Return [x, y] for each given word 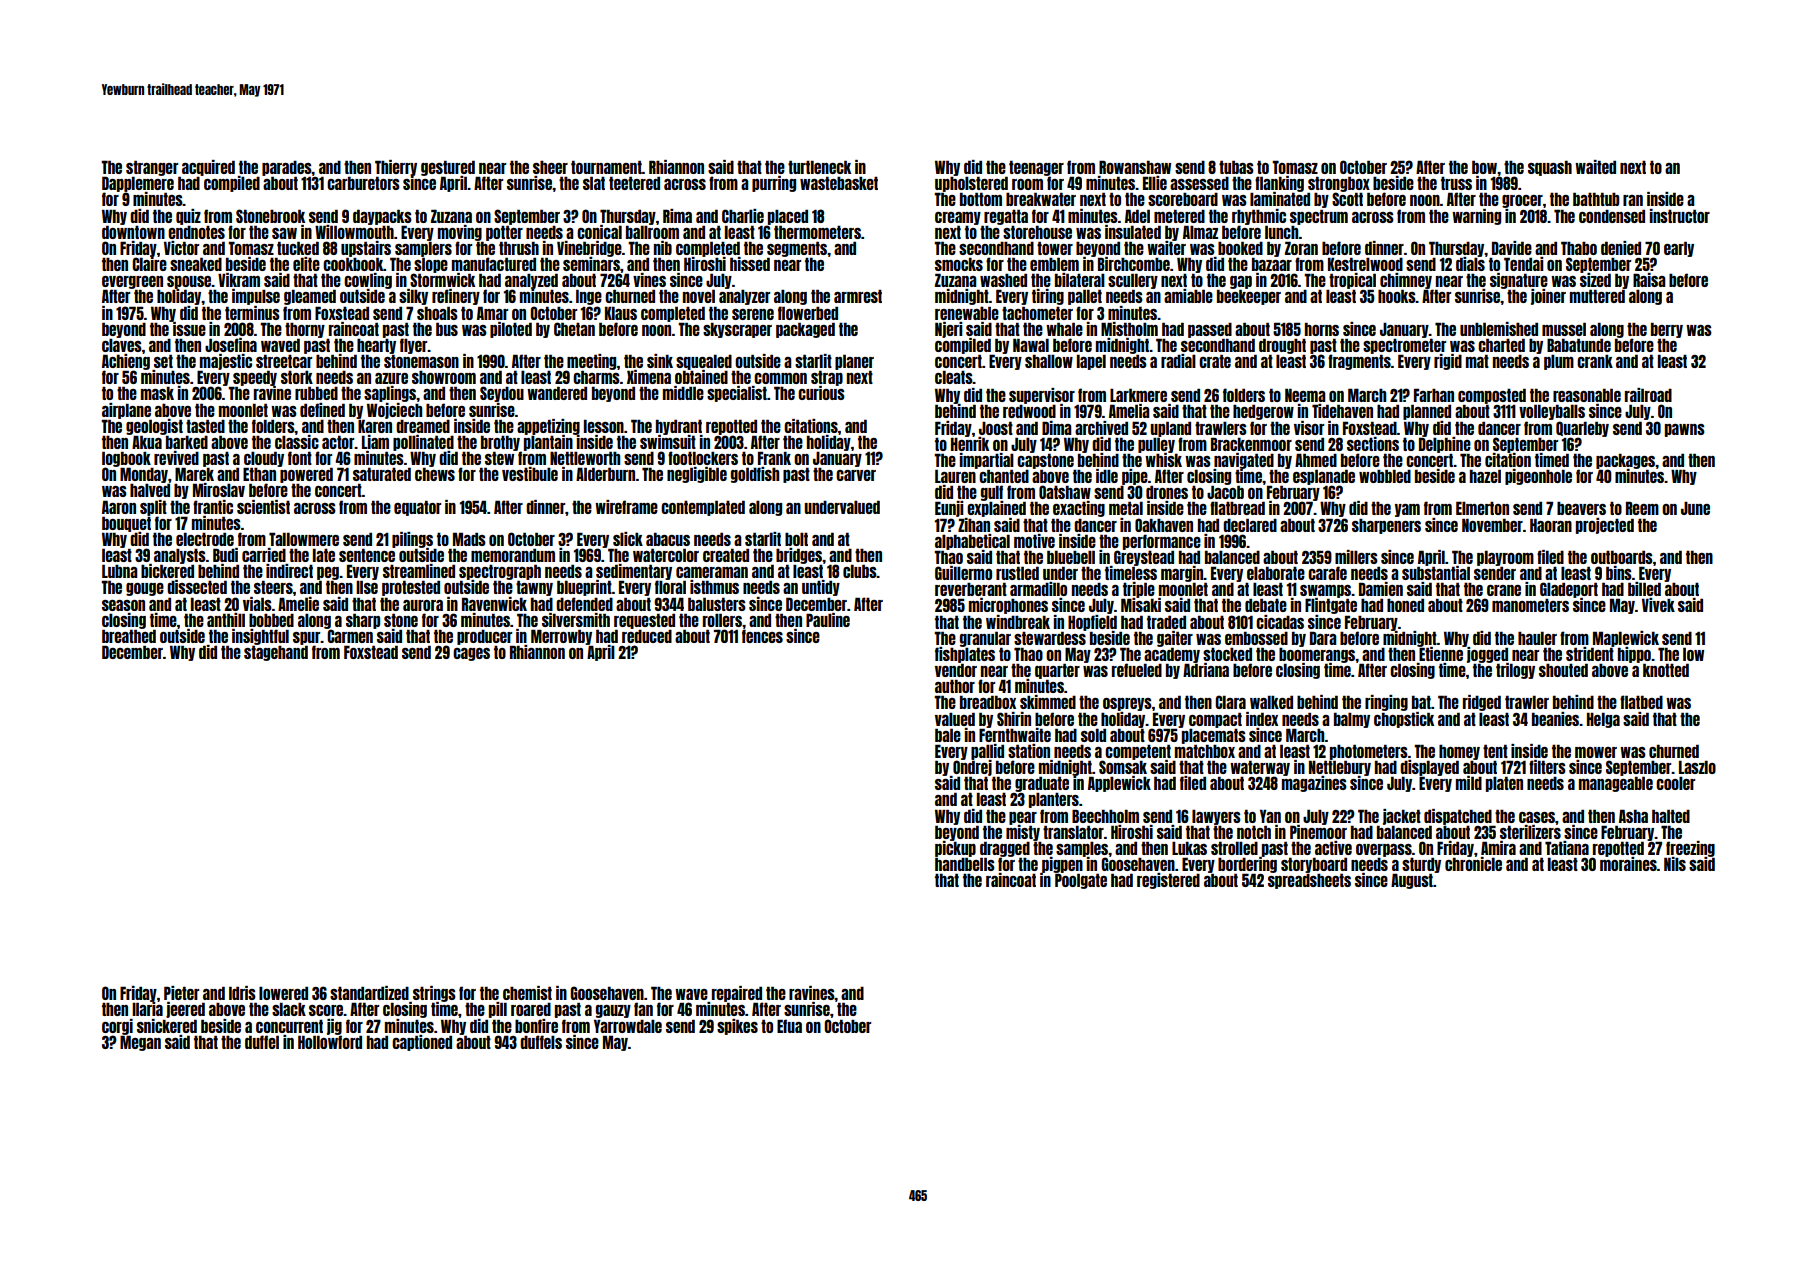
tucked [298, 248]
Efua [789, 1026]
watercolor [666, 555]
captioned [422, 1043]
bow [1484, 167]
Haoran [1551, 525]
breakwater [1041, 199]
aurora [423, 605]
